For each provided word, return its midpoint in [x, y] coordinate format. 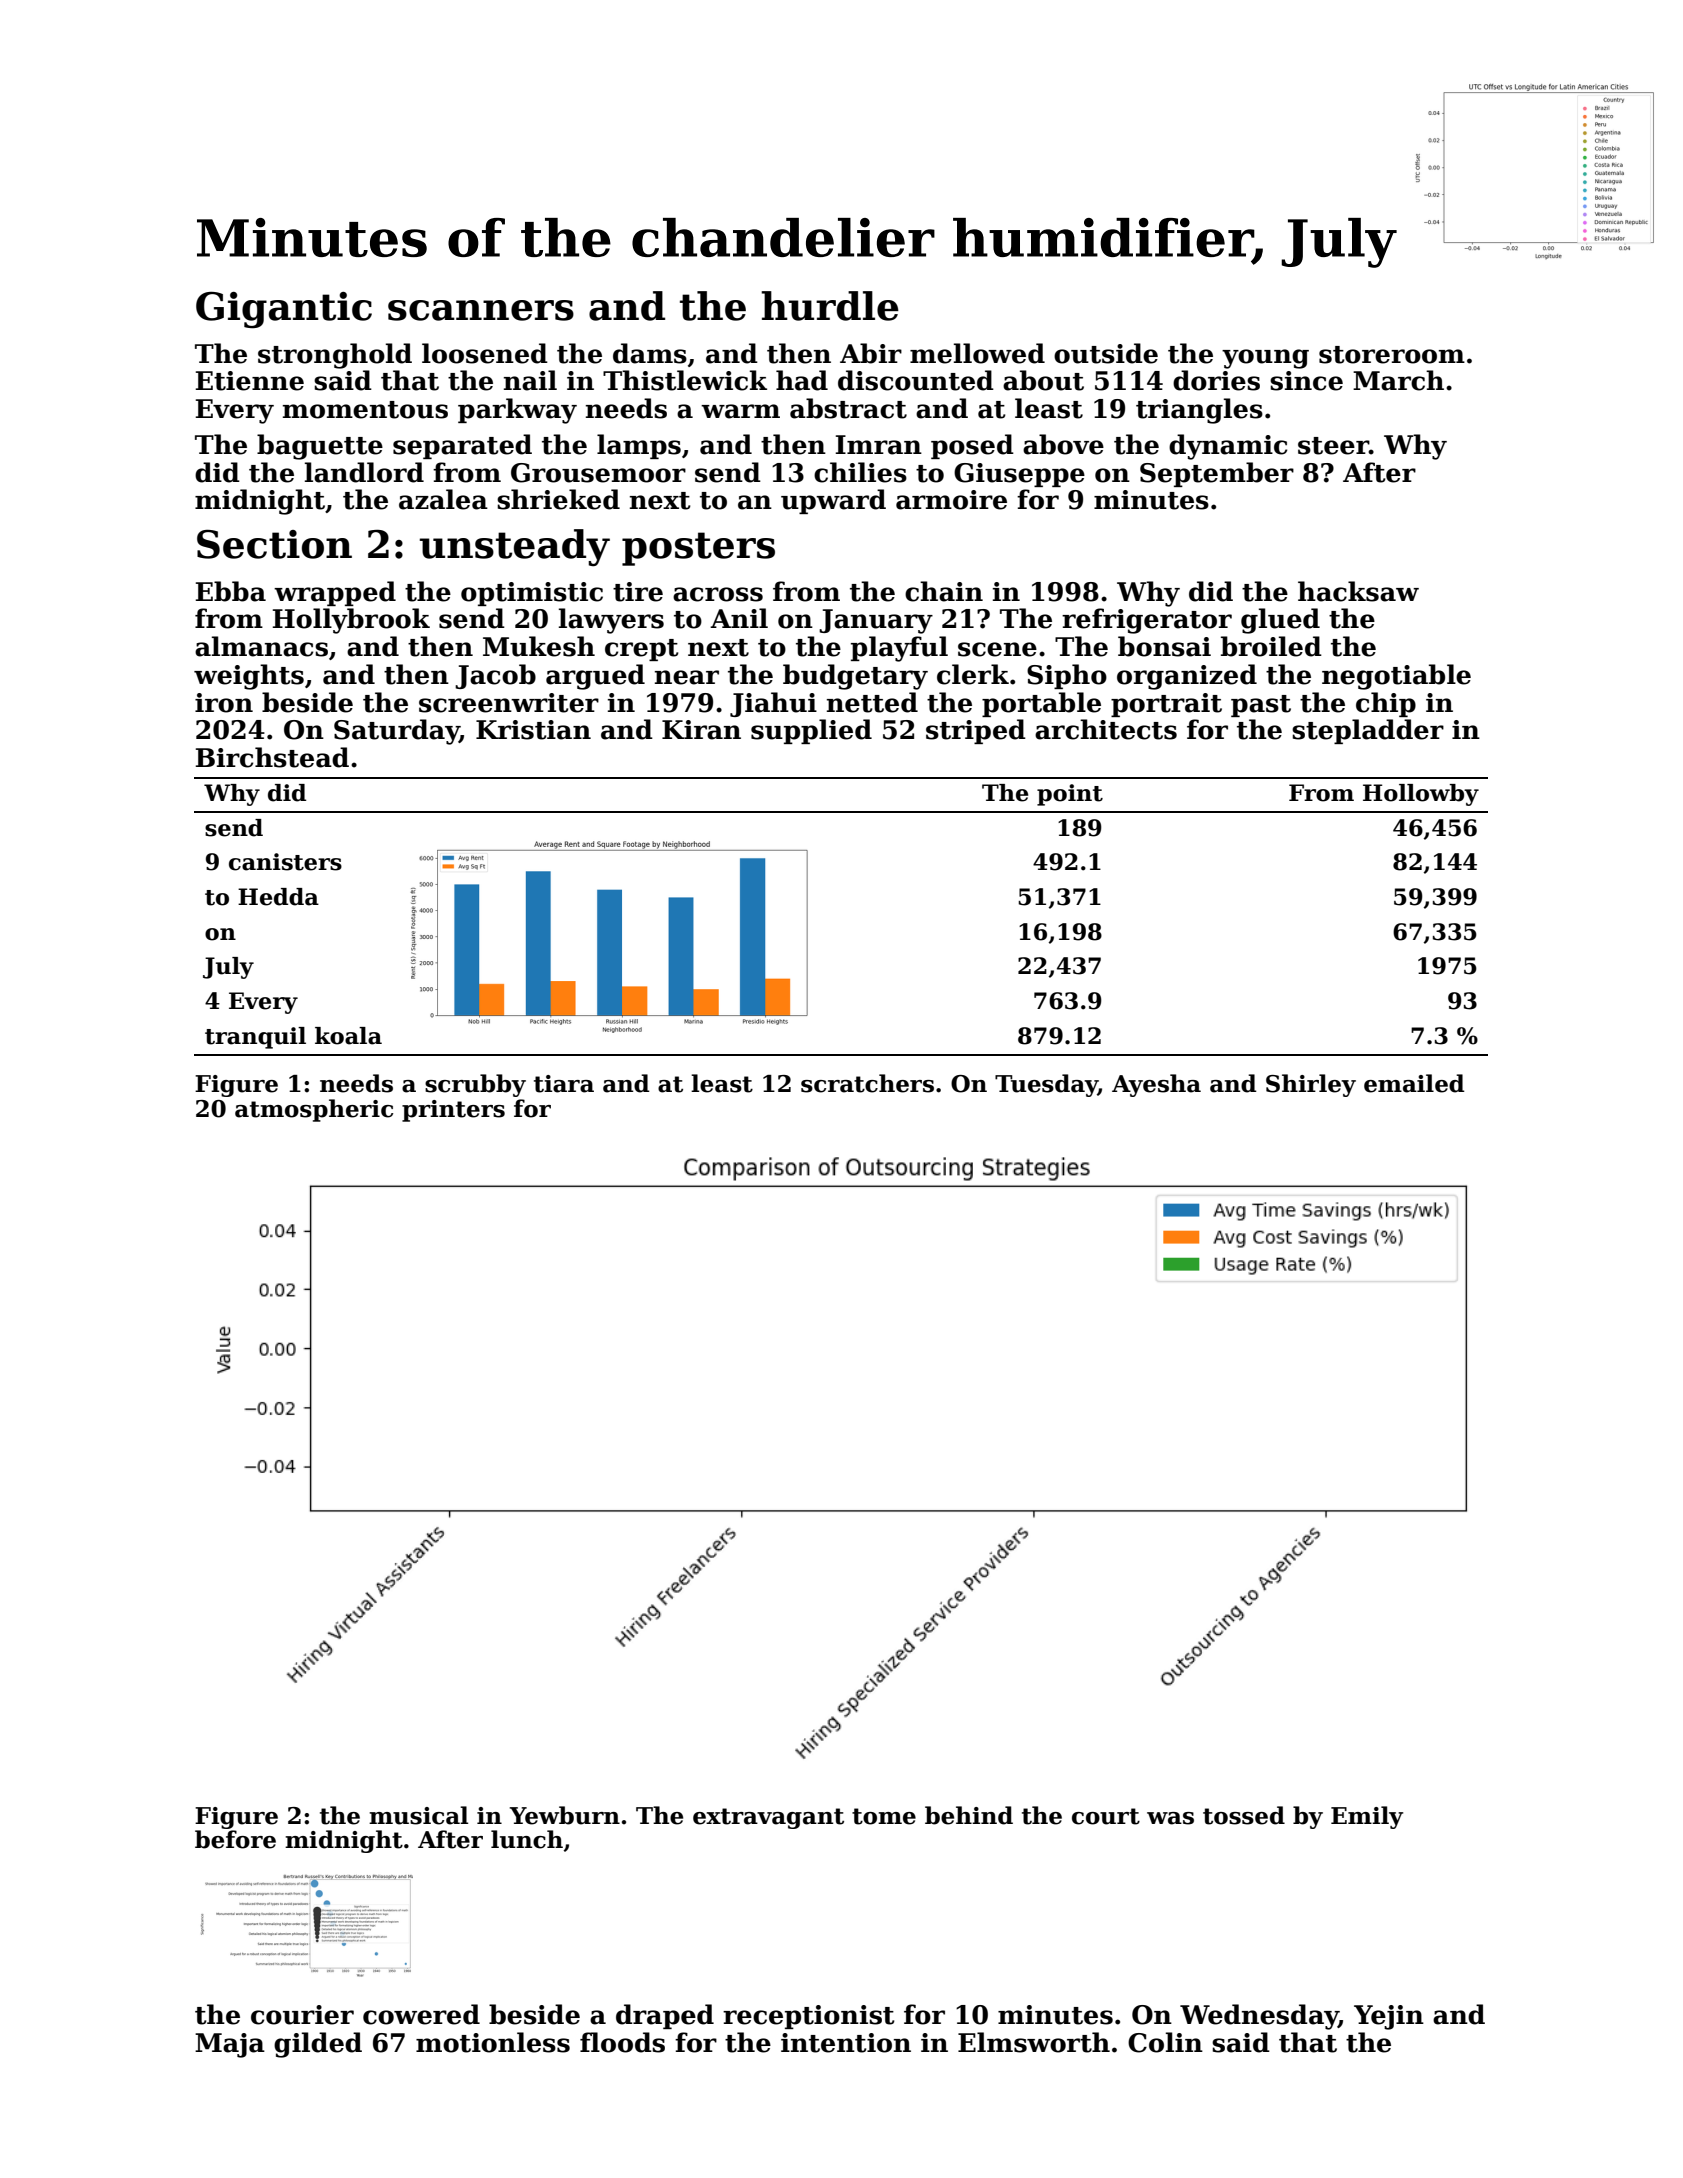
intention [846, 2043]
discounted [916, 380]
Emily [1367, 1817]
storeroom [1392, 355]
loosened [485, 353]
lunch [527, 1839]
